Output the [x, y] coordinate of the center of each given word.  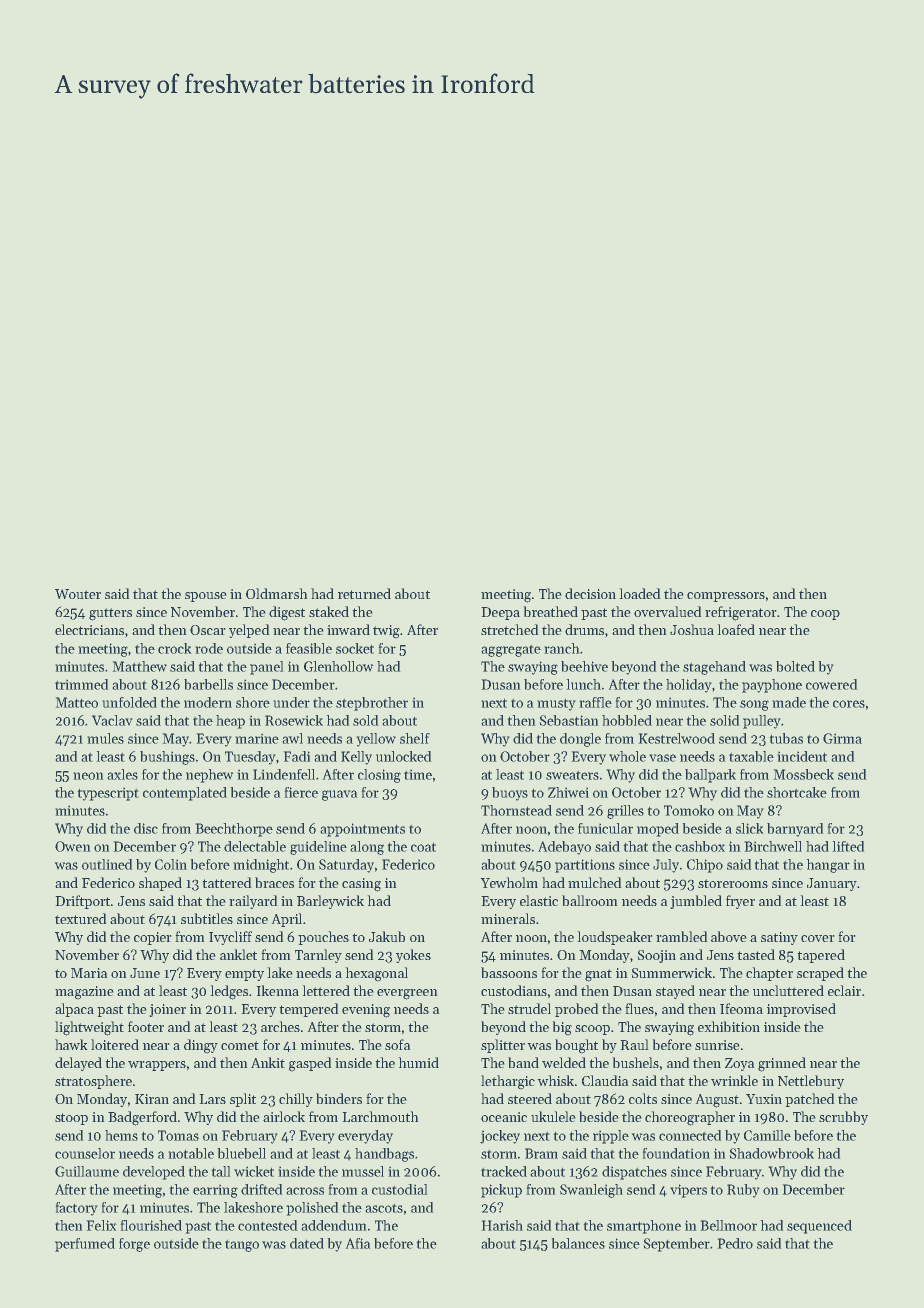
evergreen [407, 994]
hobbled [627, 720]
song [754, 705]
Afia [358, 1243]
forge [134, 1245]
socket [355, 648]
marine [257, 739]
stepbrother [372, 704]
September [677, 1245]
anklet [238, 954]
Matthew [140, 666]
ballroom [589, 900]
